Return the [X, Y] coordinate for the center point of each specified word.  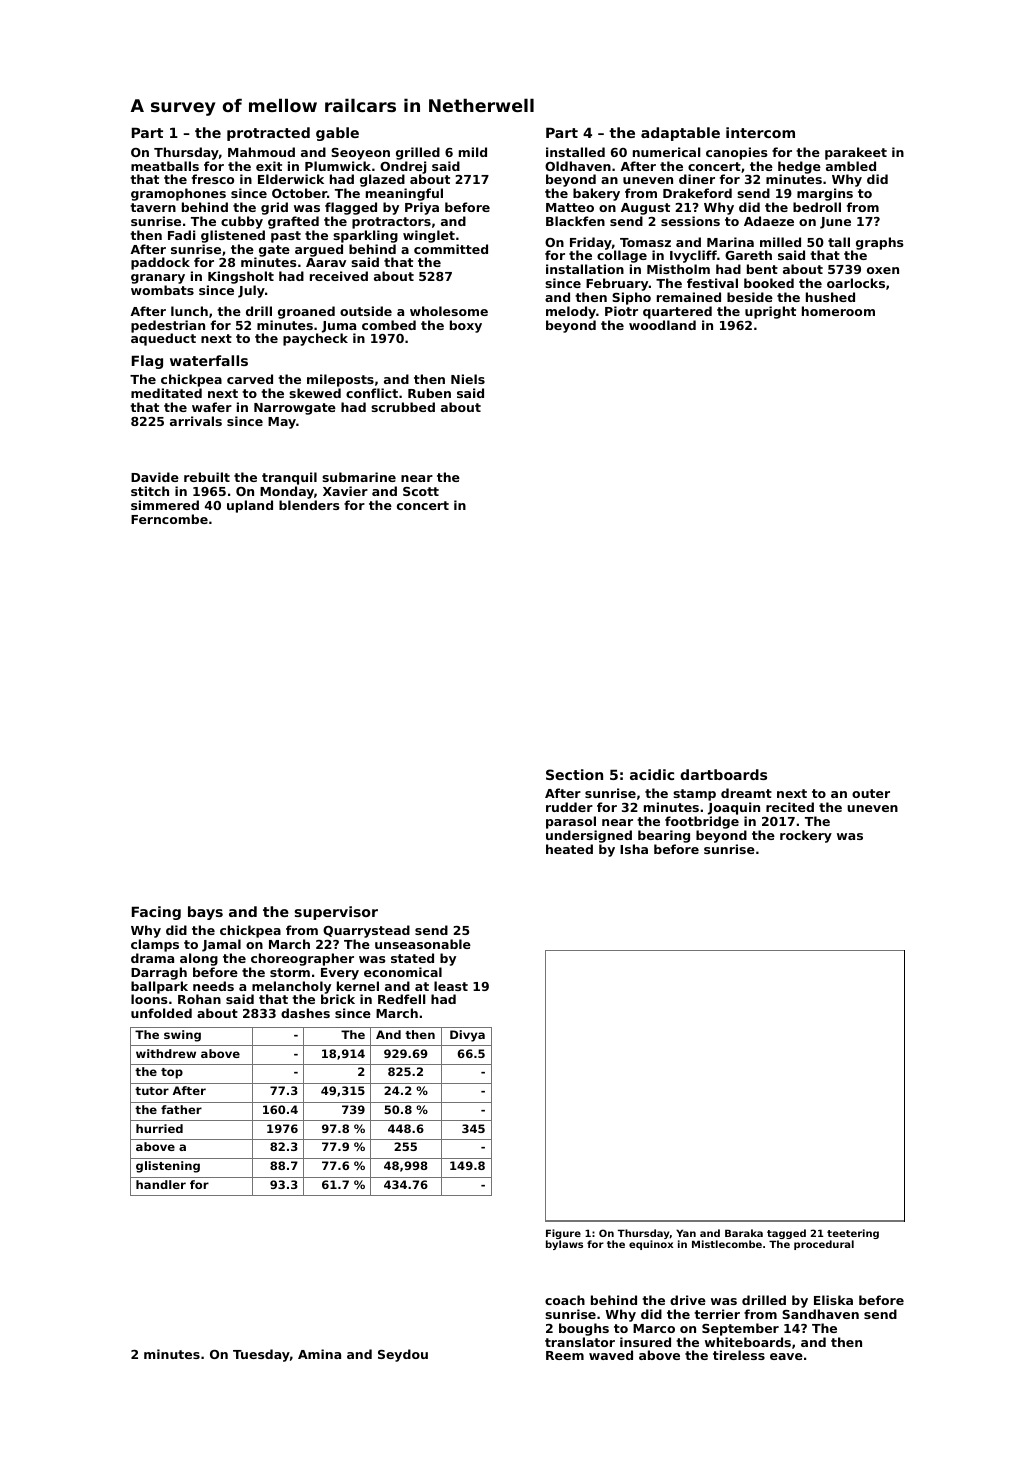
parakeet [856, 153]
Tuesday [261, 1355]
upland [250, 506]
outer [871, 793]
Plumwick [338, 166]
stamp [694, 795]
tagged [786, 1234]
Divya [467, 1036]
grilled [418, 153]
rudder [569, 807]
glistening [168, 1167]
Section [574, 774]
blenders [309, 505]
